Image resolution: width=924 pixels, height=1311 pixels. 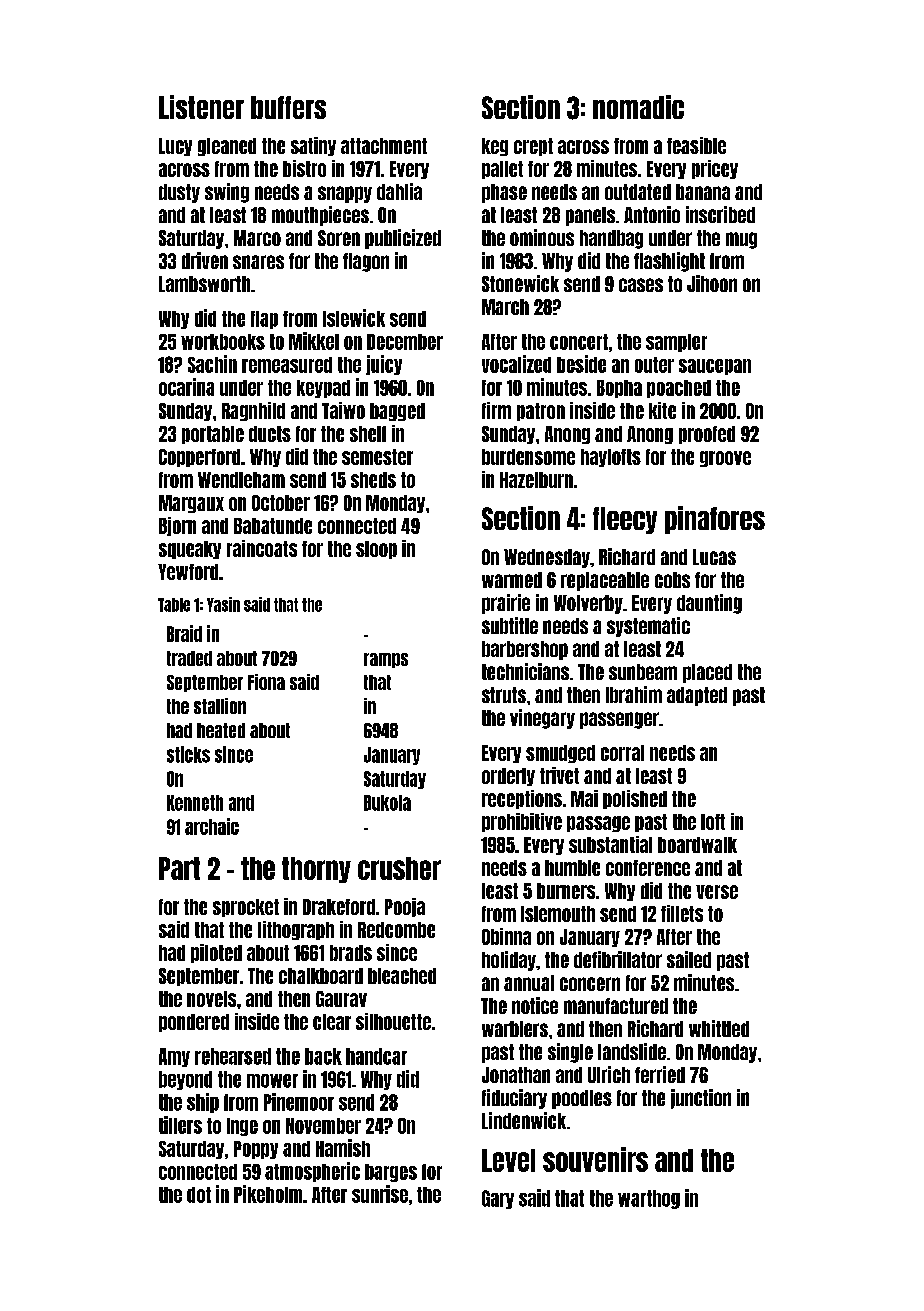 I want to click on beyond, so click(x=185, y=1080).
